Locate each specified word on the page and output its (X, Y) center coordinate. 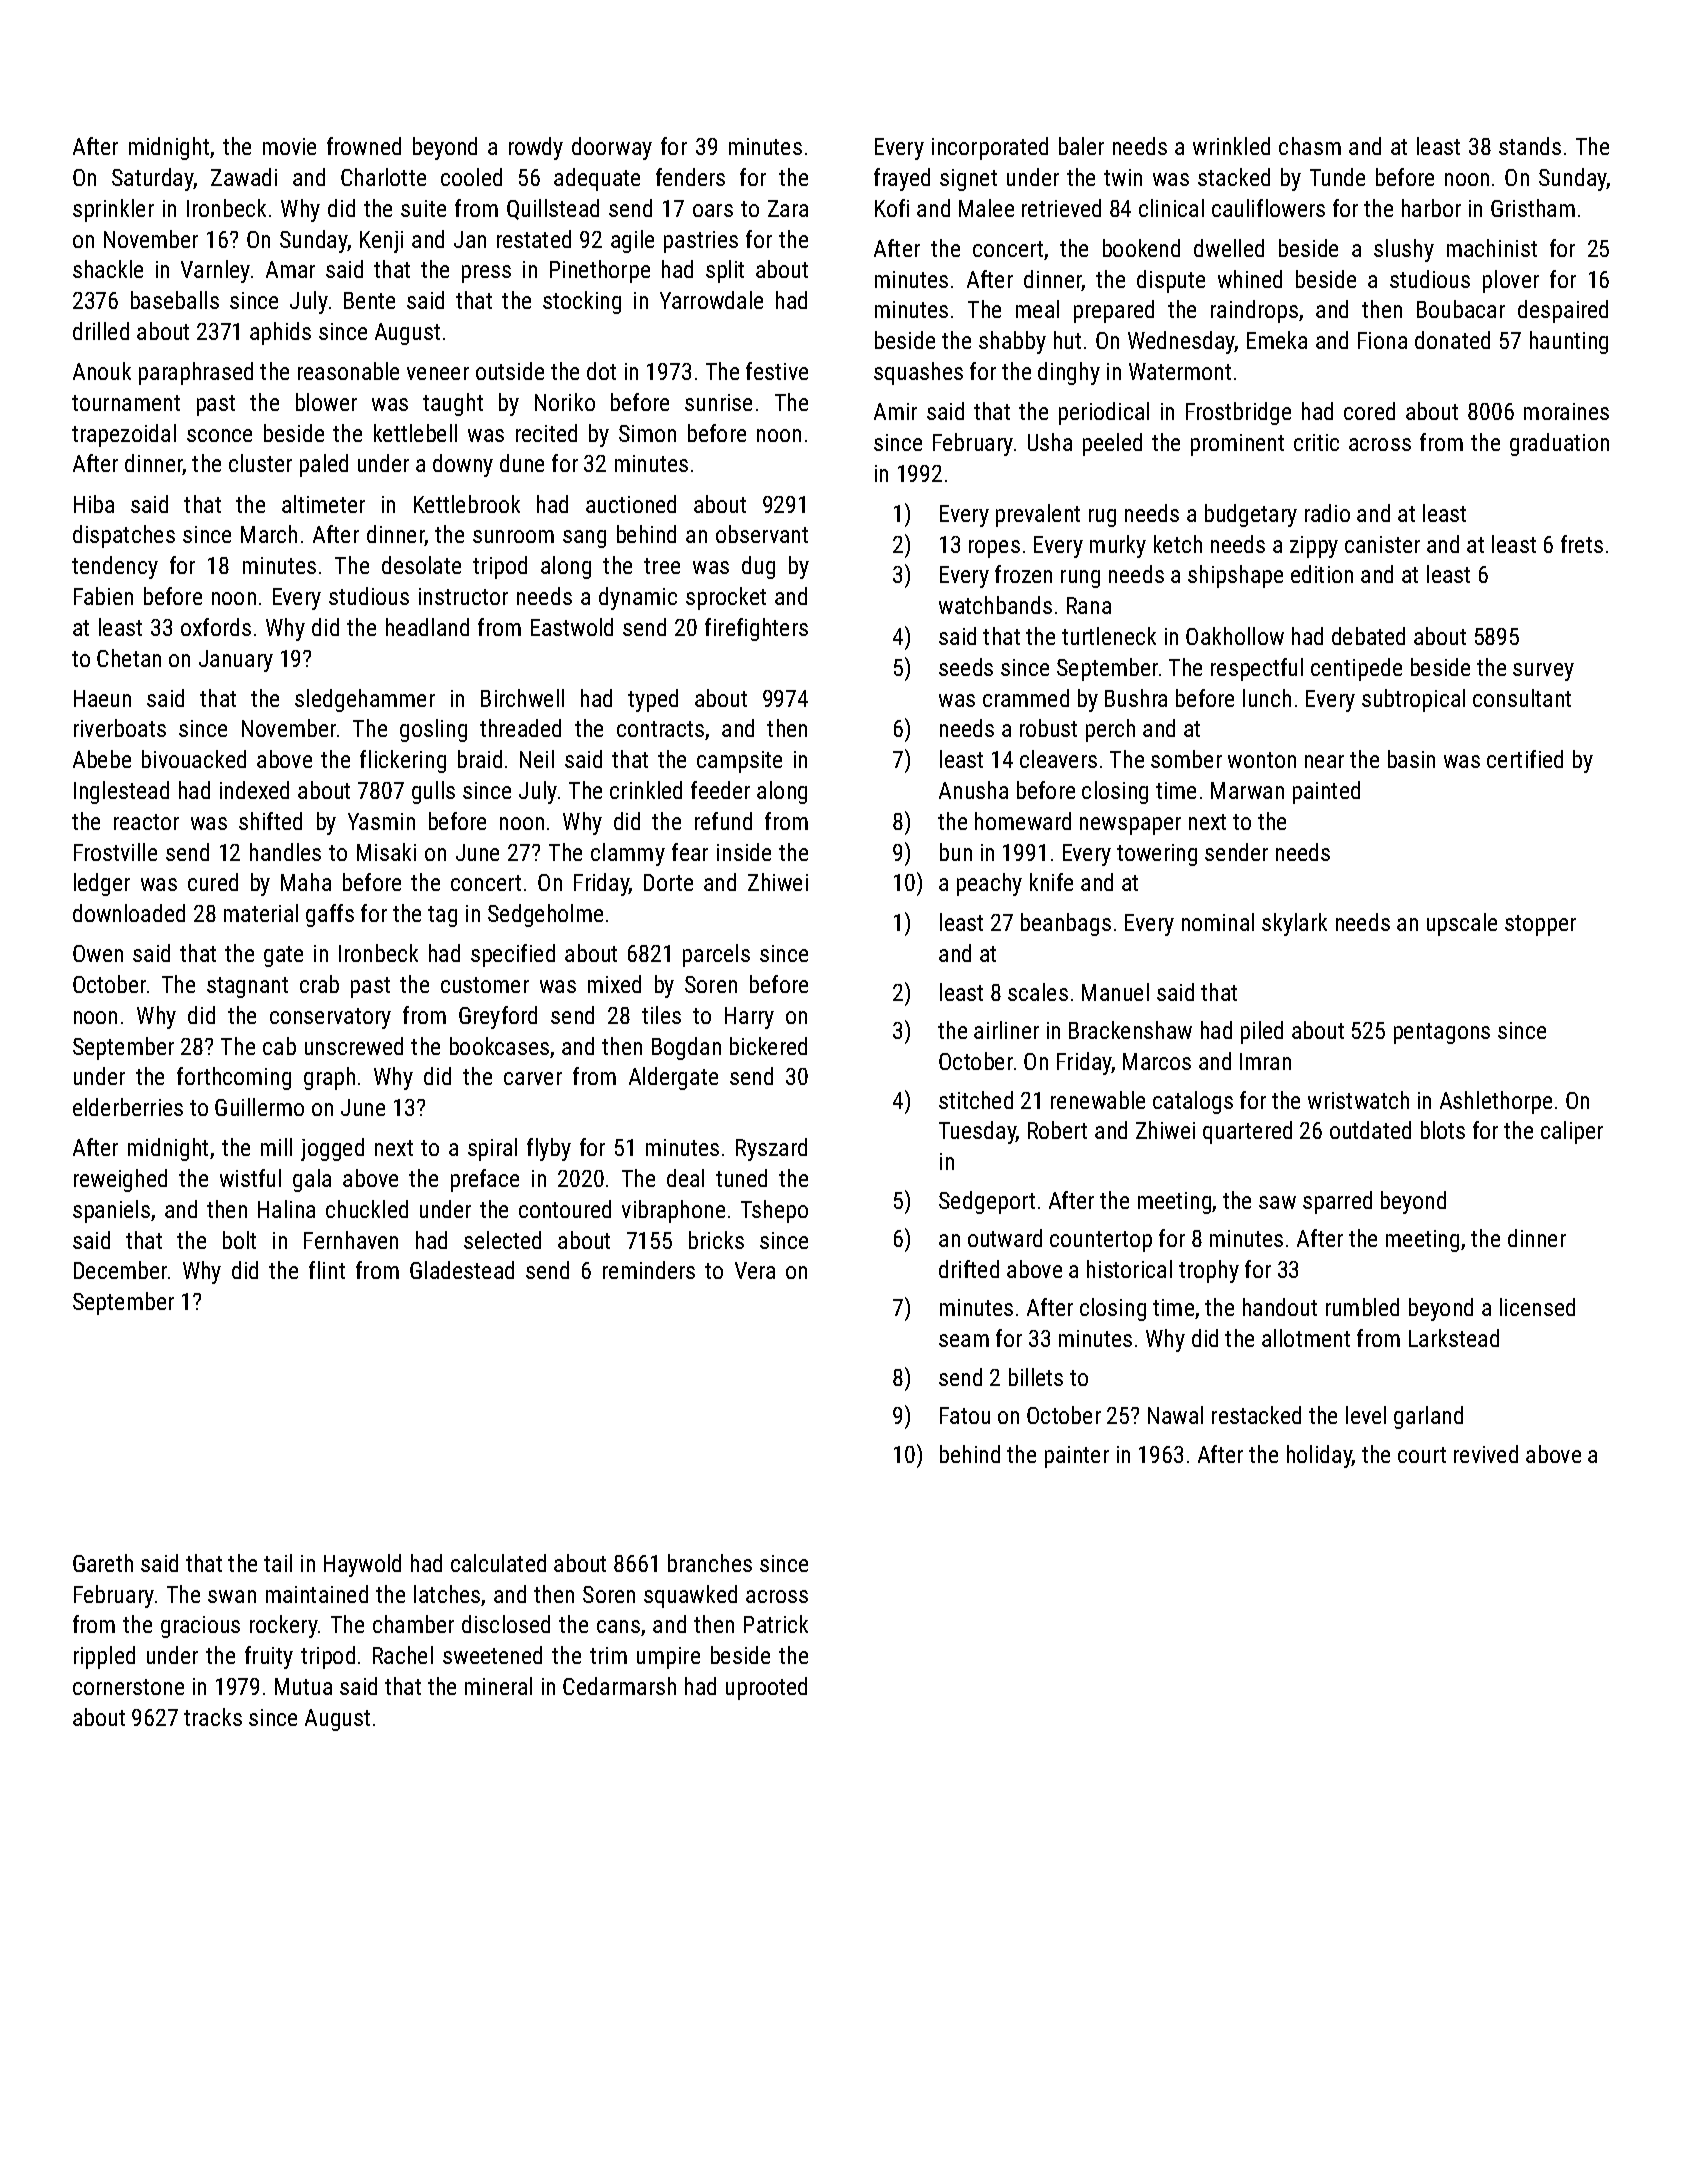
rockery (284, 1626)
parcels (716, 955)
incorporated (990, 148)
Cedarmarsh (619, 1686)
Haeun (102, 698)
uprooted (766, 1688)
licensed (1537, 1307)
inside (744, 852)
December (120, 1270)
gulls (433, 792)
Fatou (965, 1415)
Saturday (153, 179)
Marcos (1157, 1061)
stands (1530, 146)
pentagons (1442, 1033)
